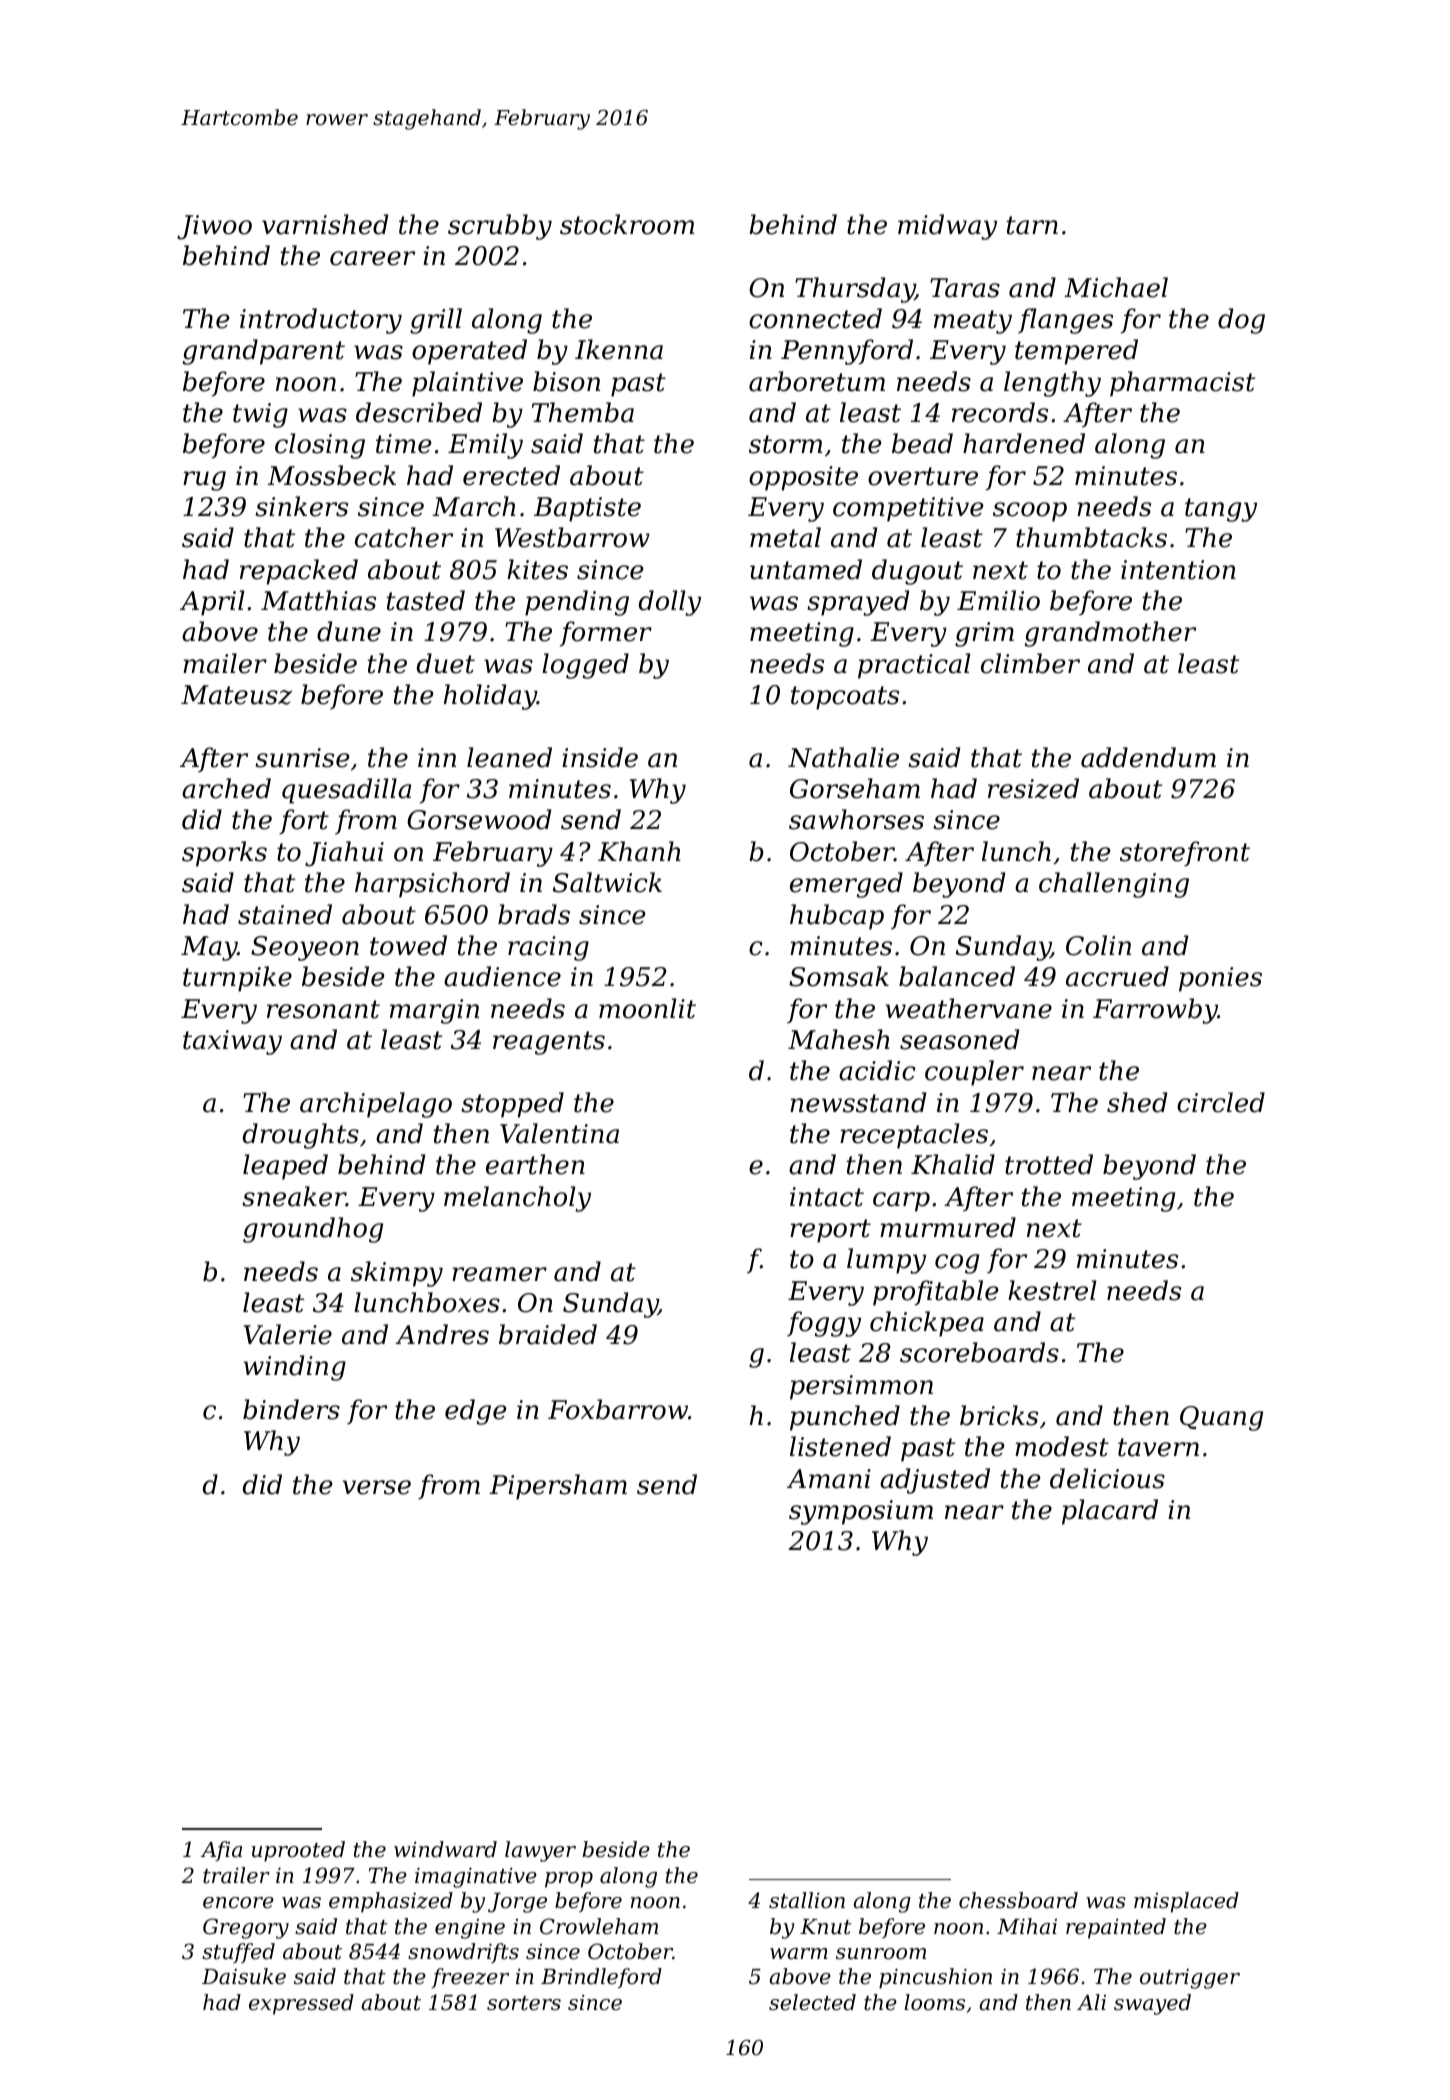 Image resolution: width=1450 pixels, height=2100 pixels. What do you see at coordinates (221, 1851) in the page?
I see `Afia` at bounding box center [221, 1851].
